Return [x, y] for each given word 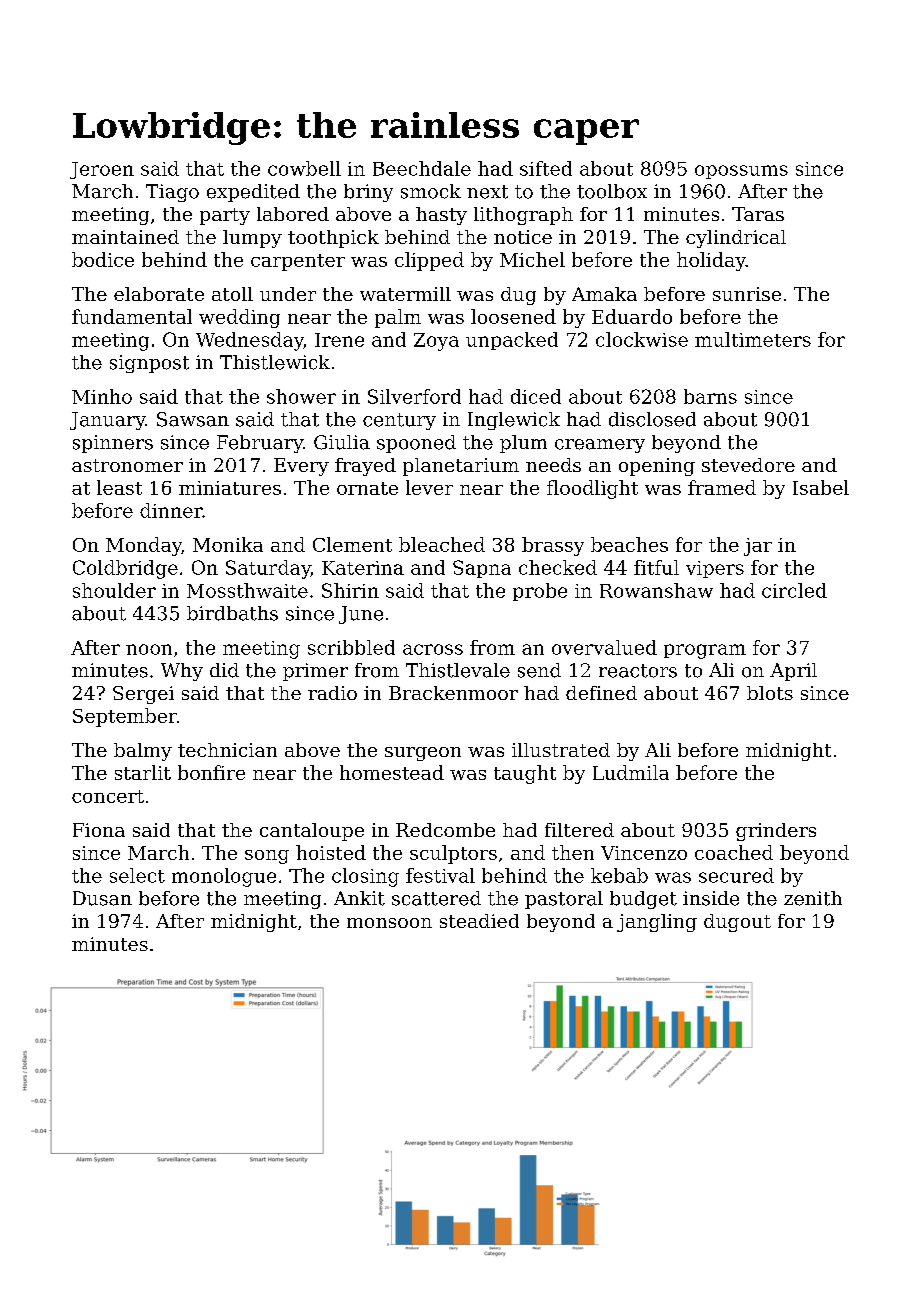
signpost [149, 364]
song [267, 857]
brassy [553, 546]
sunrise [747, 294]
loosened [513, 316]
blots [770, 693]
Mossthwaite [247, 590]
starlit [143, 772]
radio [332, 693]
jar [758, 547]
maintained [125, 237]
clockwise [642, 339]
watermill [405, 294]
